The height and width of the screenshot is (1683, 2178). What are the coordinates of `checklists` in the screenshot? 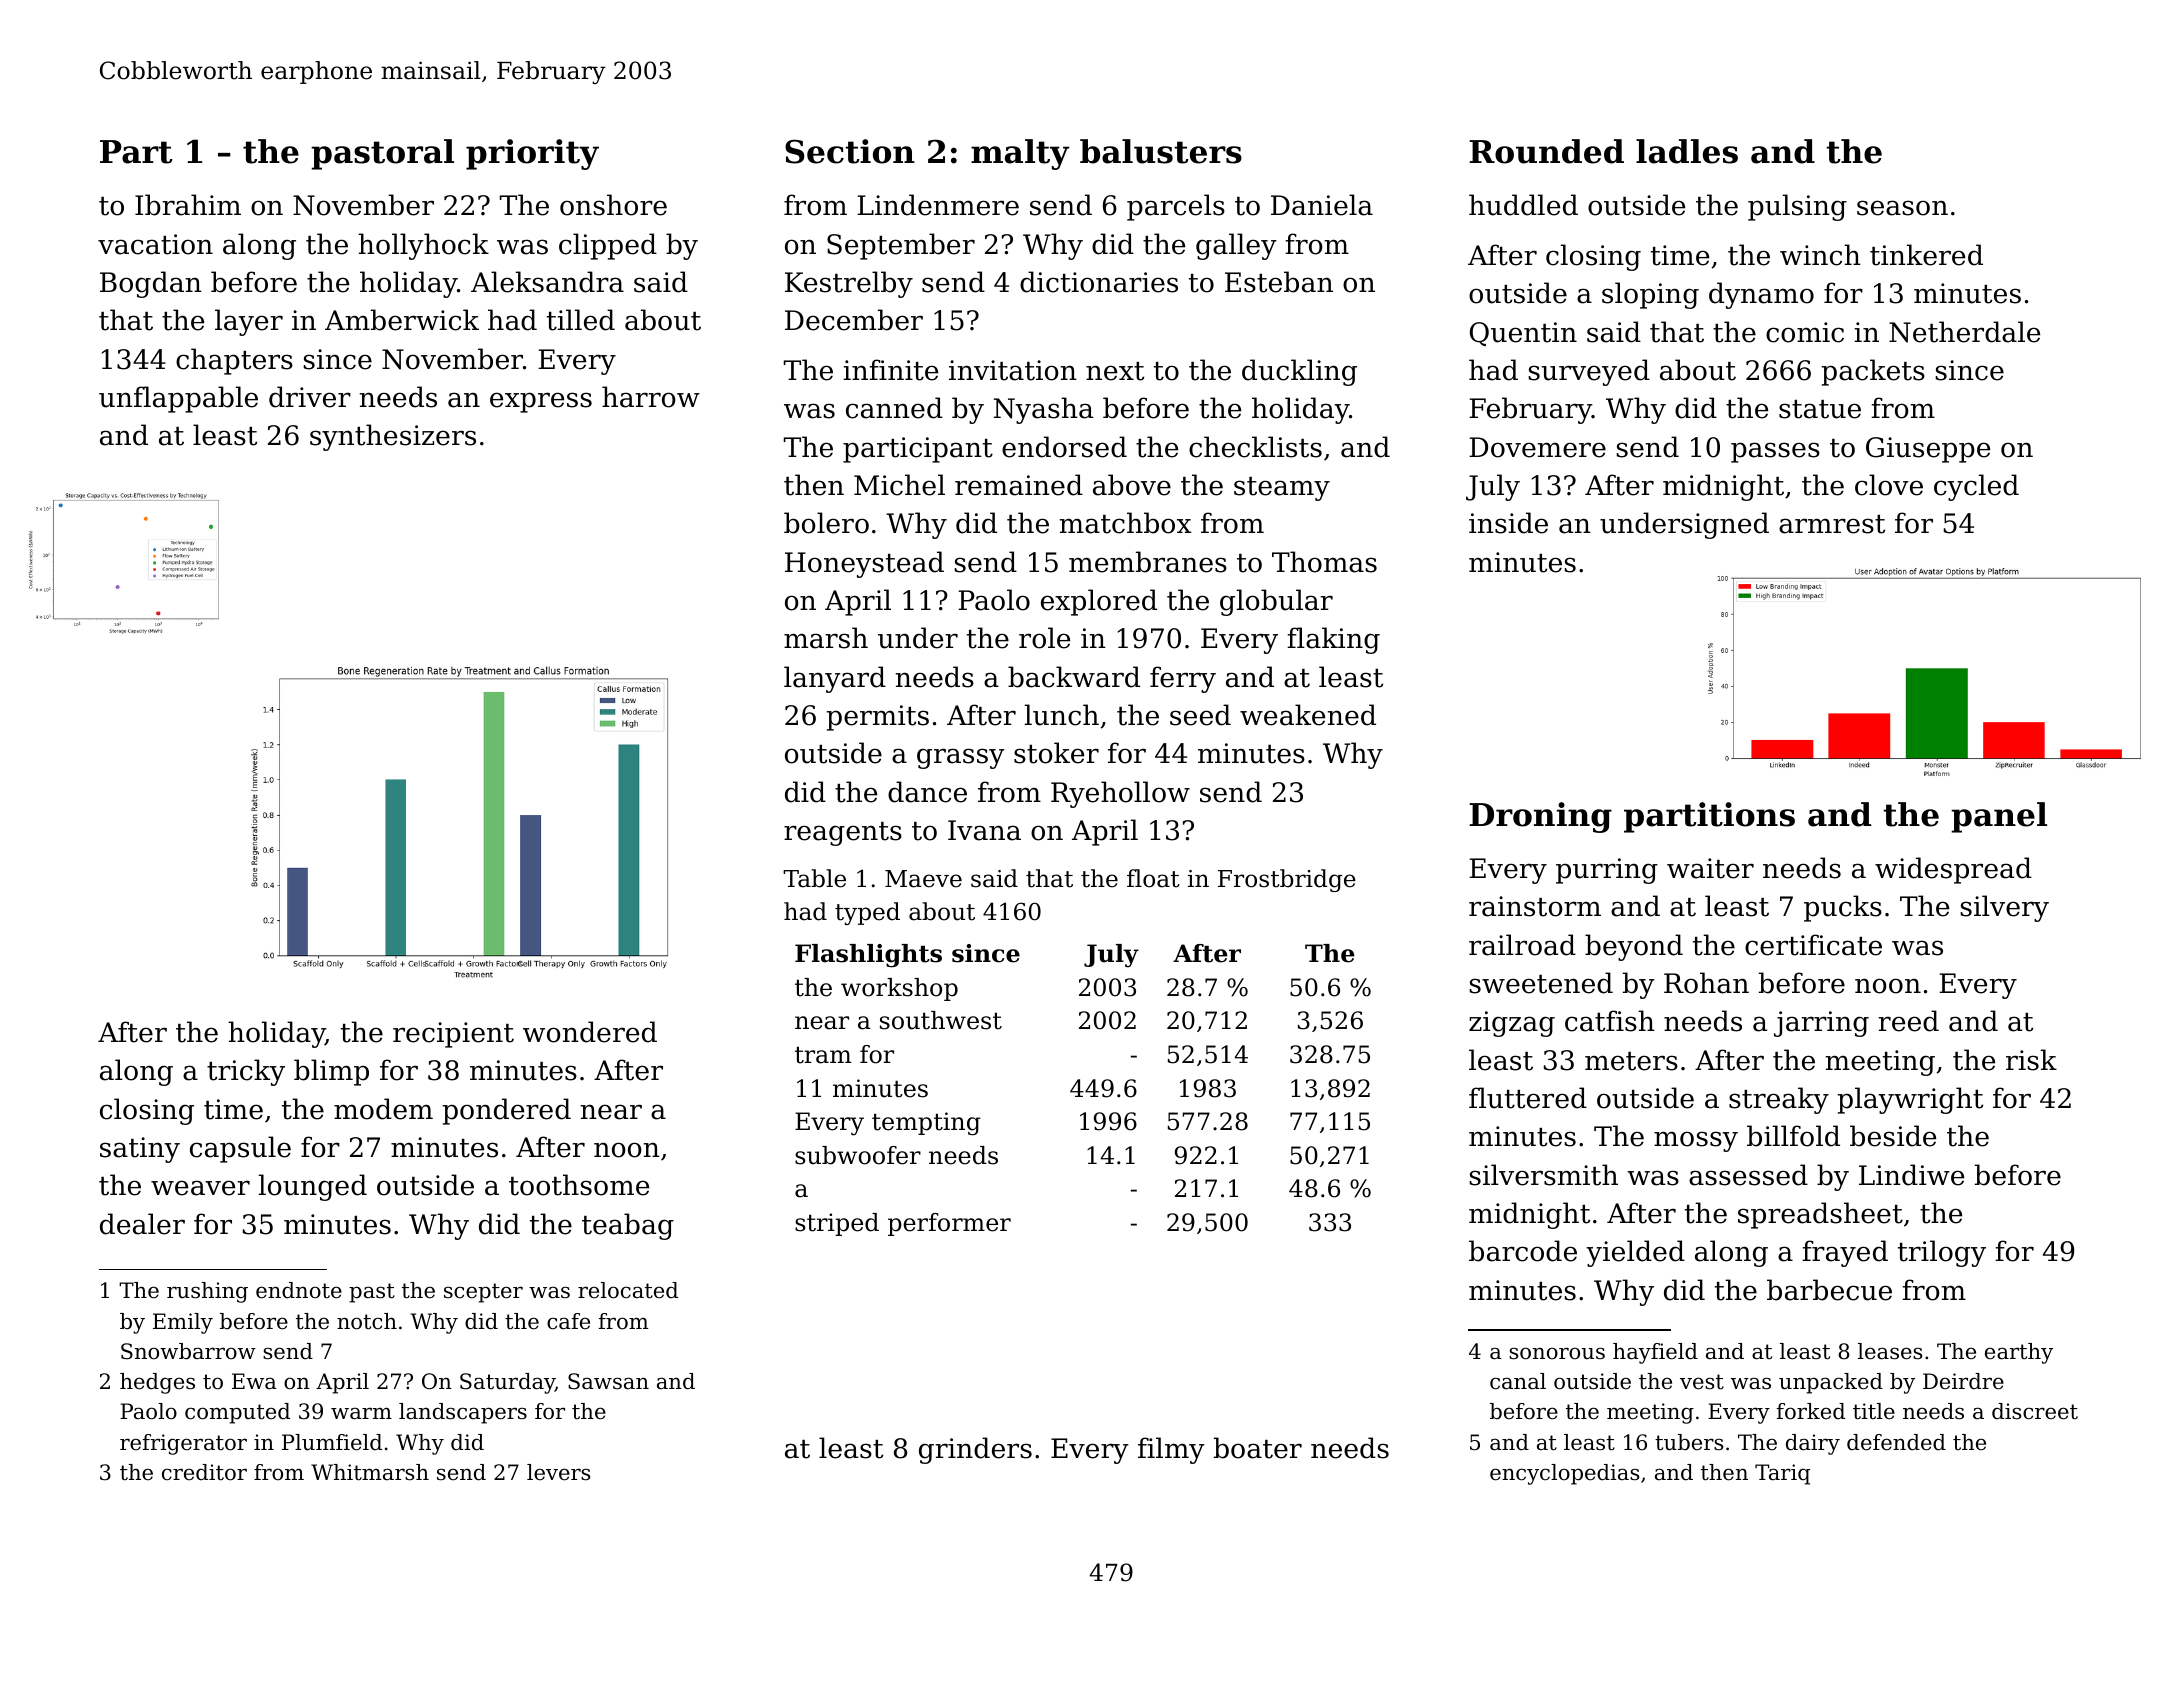 It's located at (1255, 447).
